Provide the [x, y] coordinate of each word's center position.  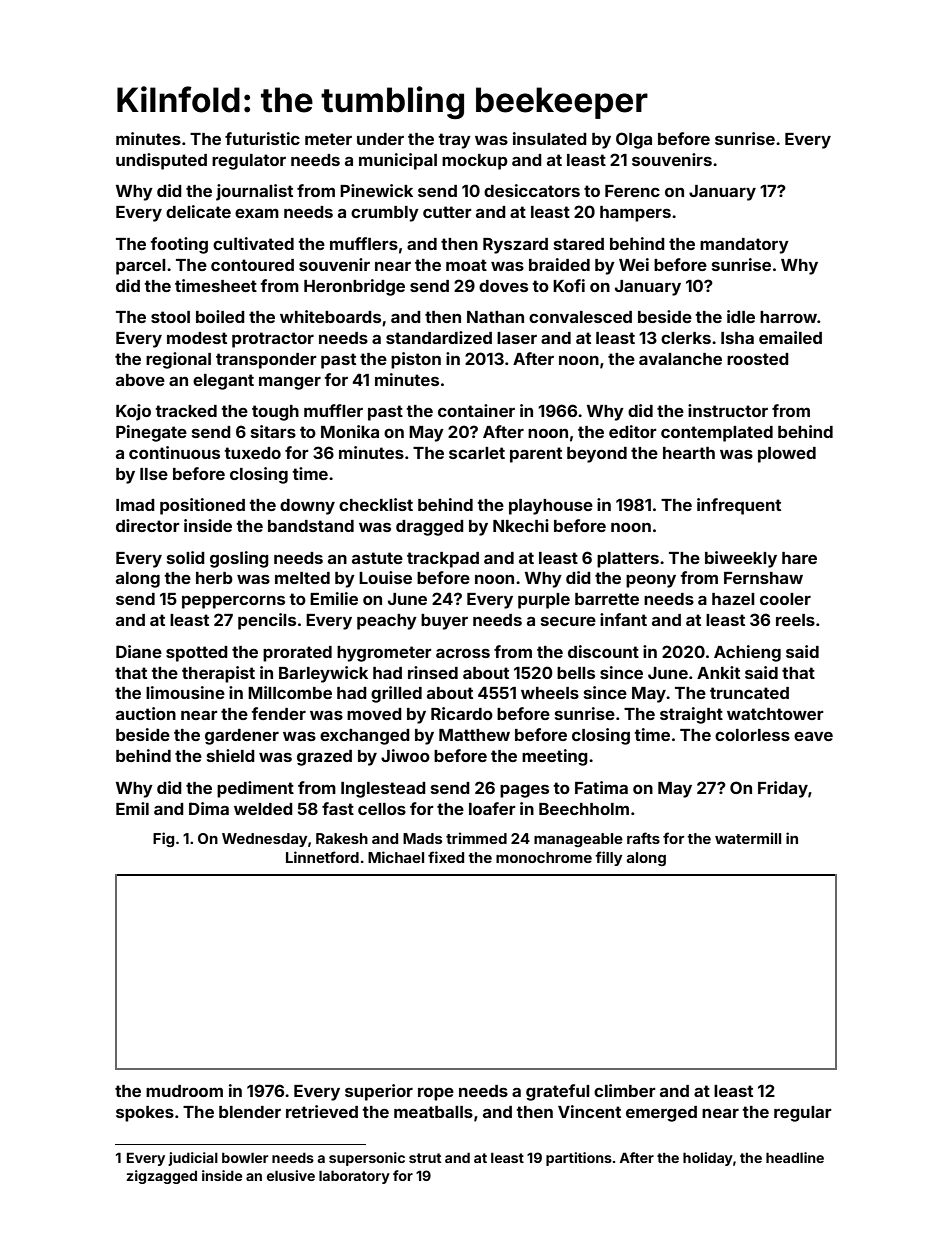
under [380, 139]
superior [379, 1092]
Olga [634, 140]
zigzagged [161, 1177]
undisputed [161, 161]
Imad [135, 505]
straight [691, 715]
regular [803, 1114]
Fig [163, 839]
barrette [607, 599]
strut [425, 1158]
